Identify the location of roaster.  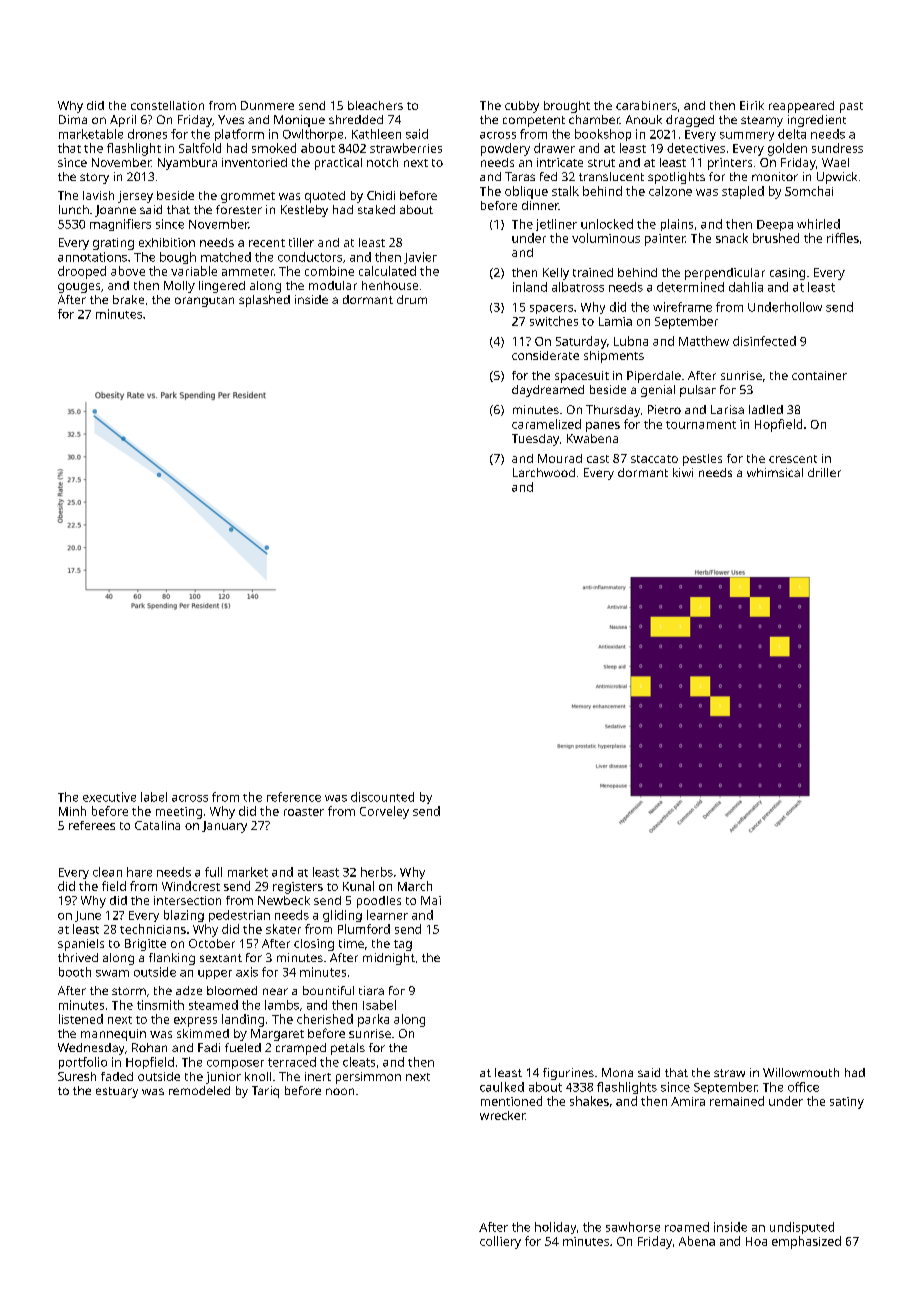
(304, 812).
